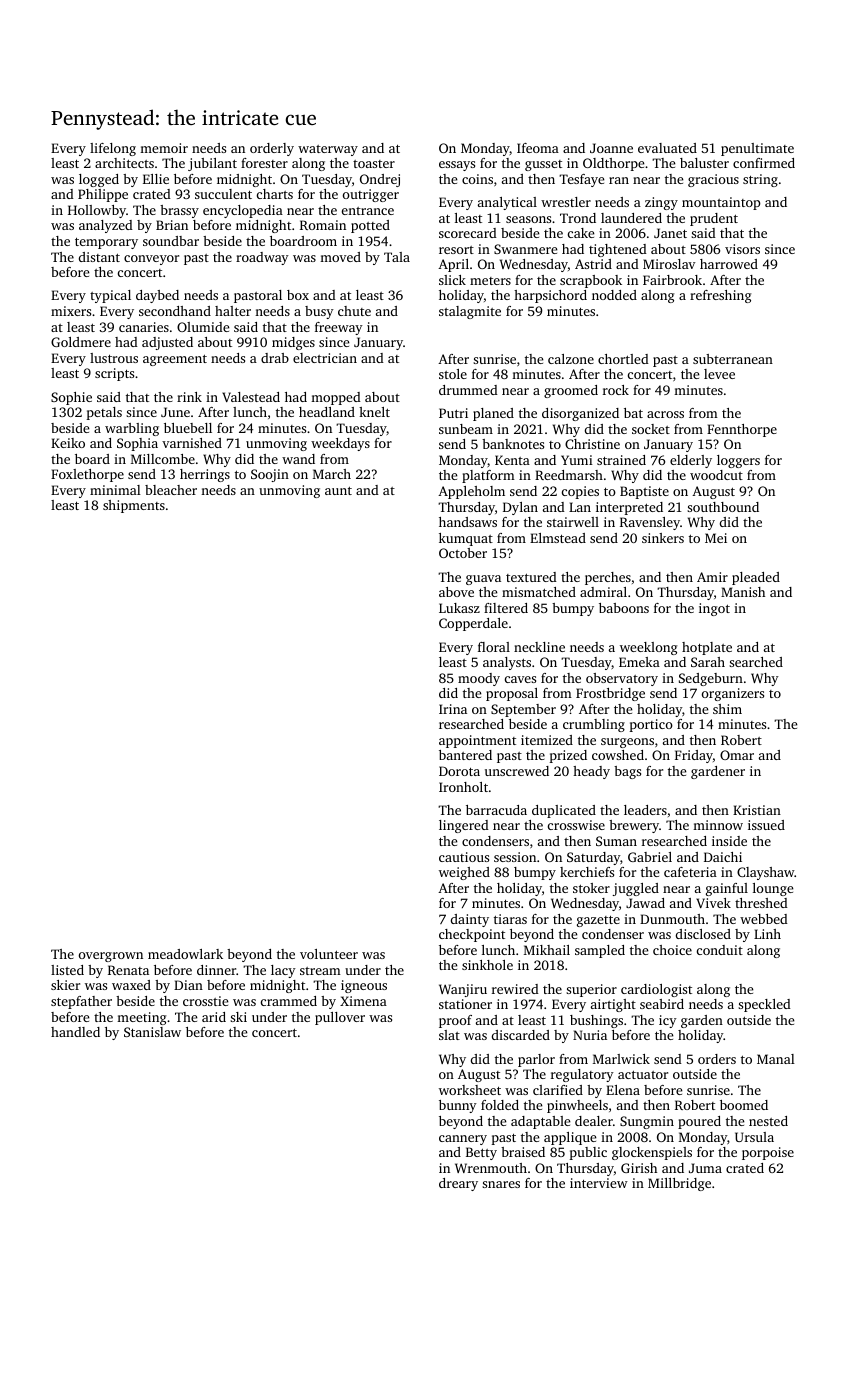 The width and height of the image is (849, 1400). What do you see at coordinates (179, 211) in the image?
I see `brassy` at bounding box center [179, 211].
